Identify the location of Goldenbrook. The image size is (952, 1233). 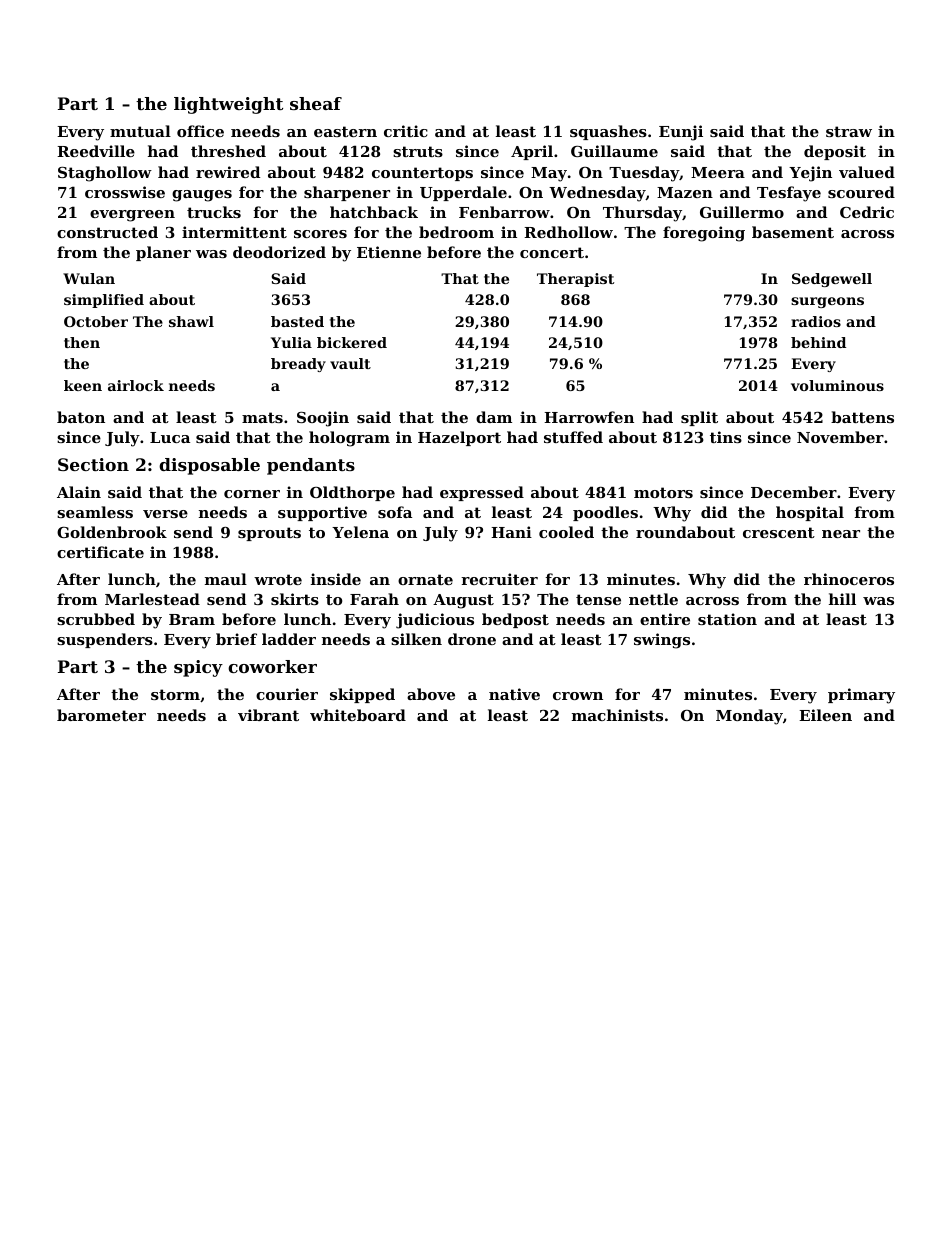
(112, 532).
